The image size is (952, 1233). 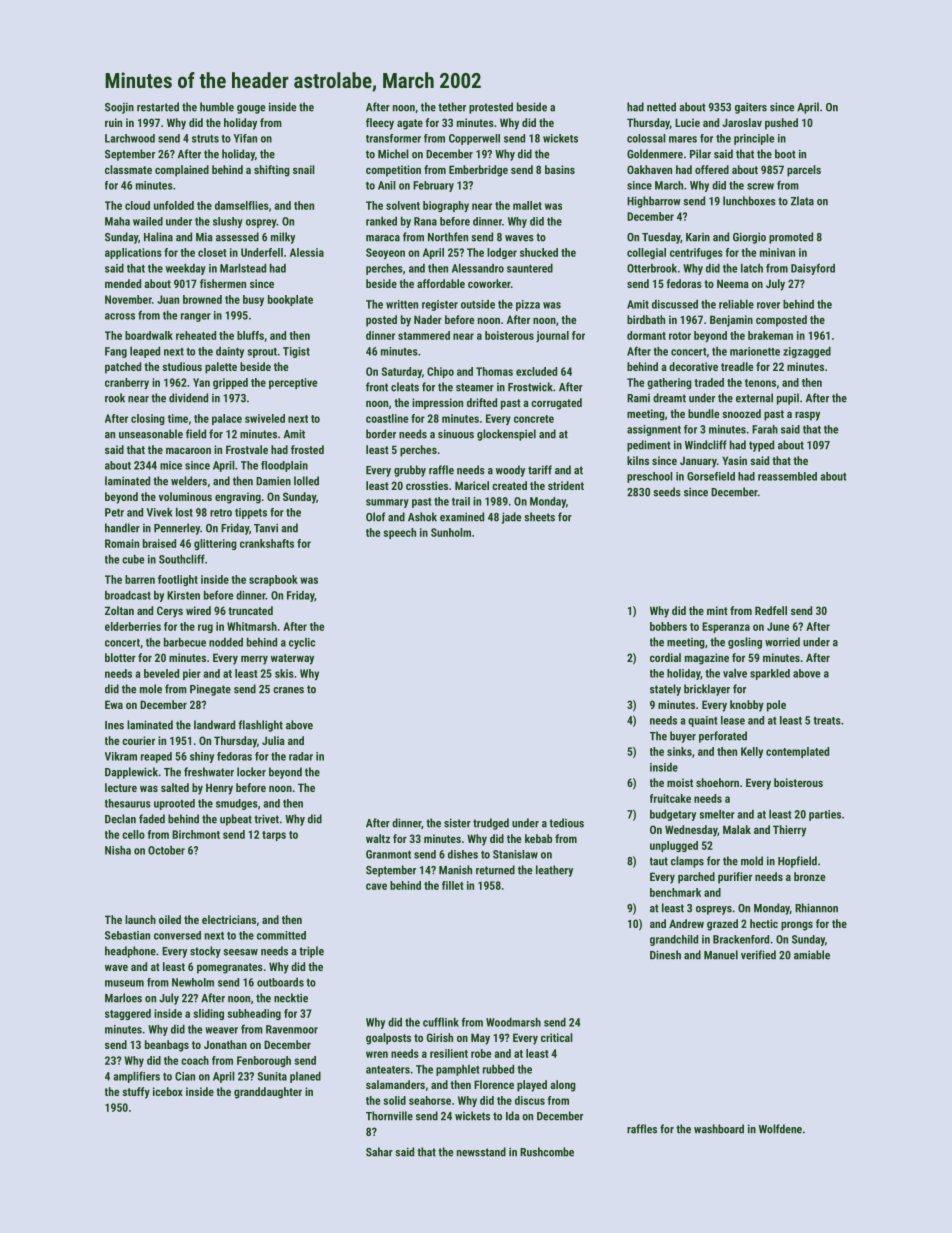 What do you see at coordinates (133, 559) in the document?
I see `cube` at bounding box center [133, 559].
